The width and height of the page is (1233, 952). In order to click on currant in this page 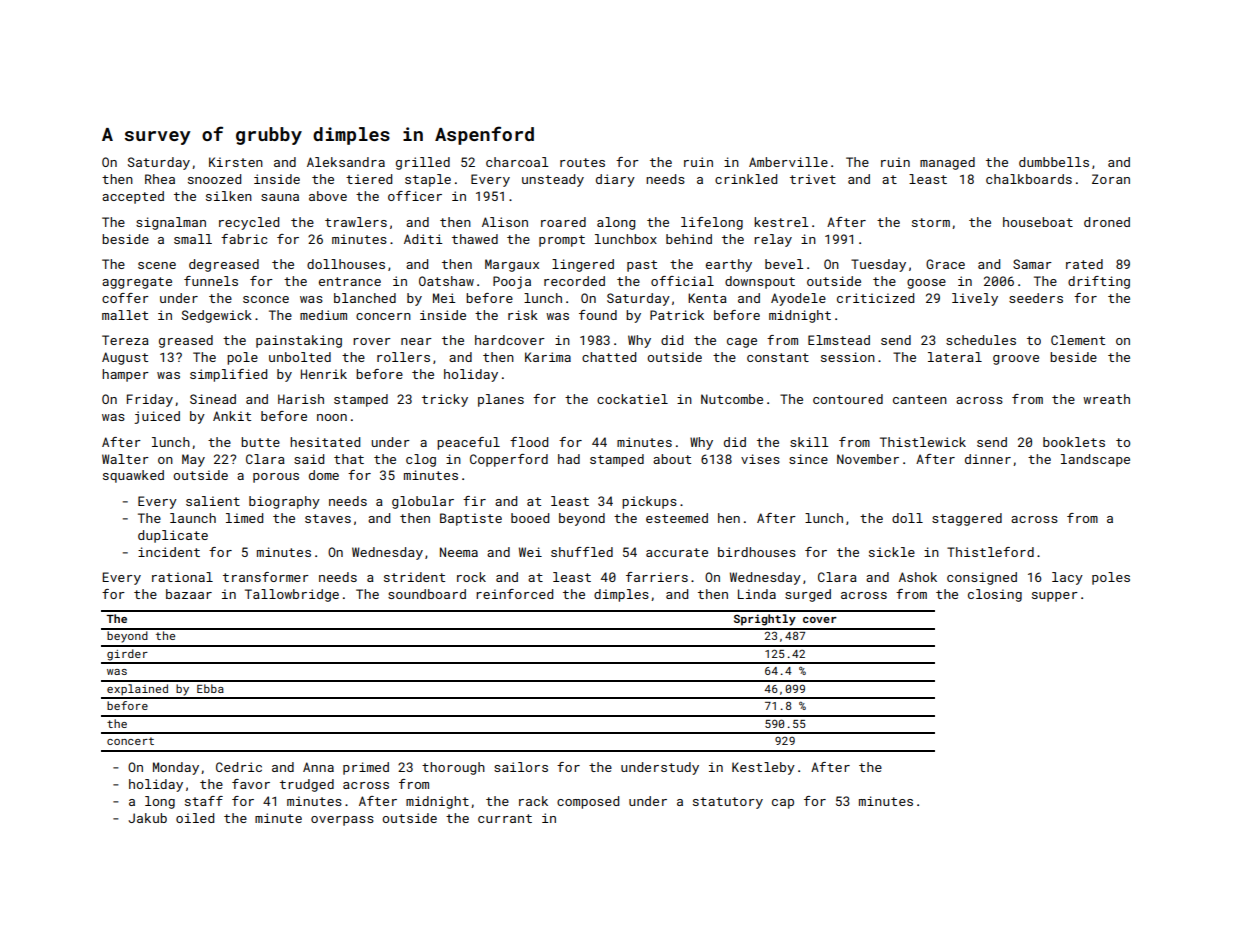, I will do `click(505, 818)`.
